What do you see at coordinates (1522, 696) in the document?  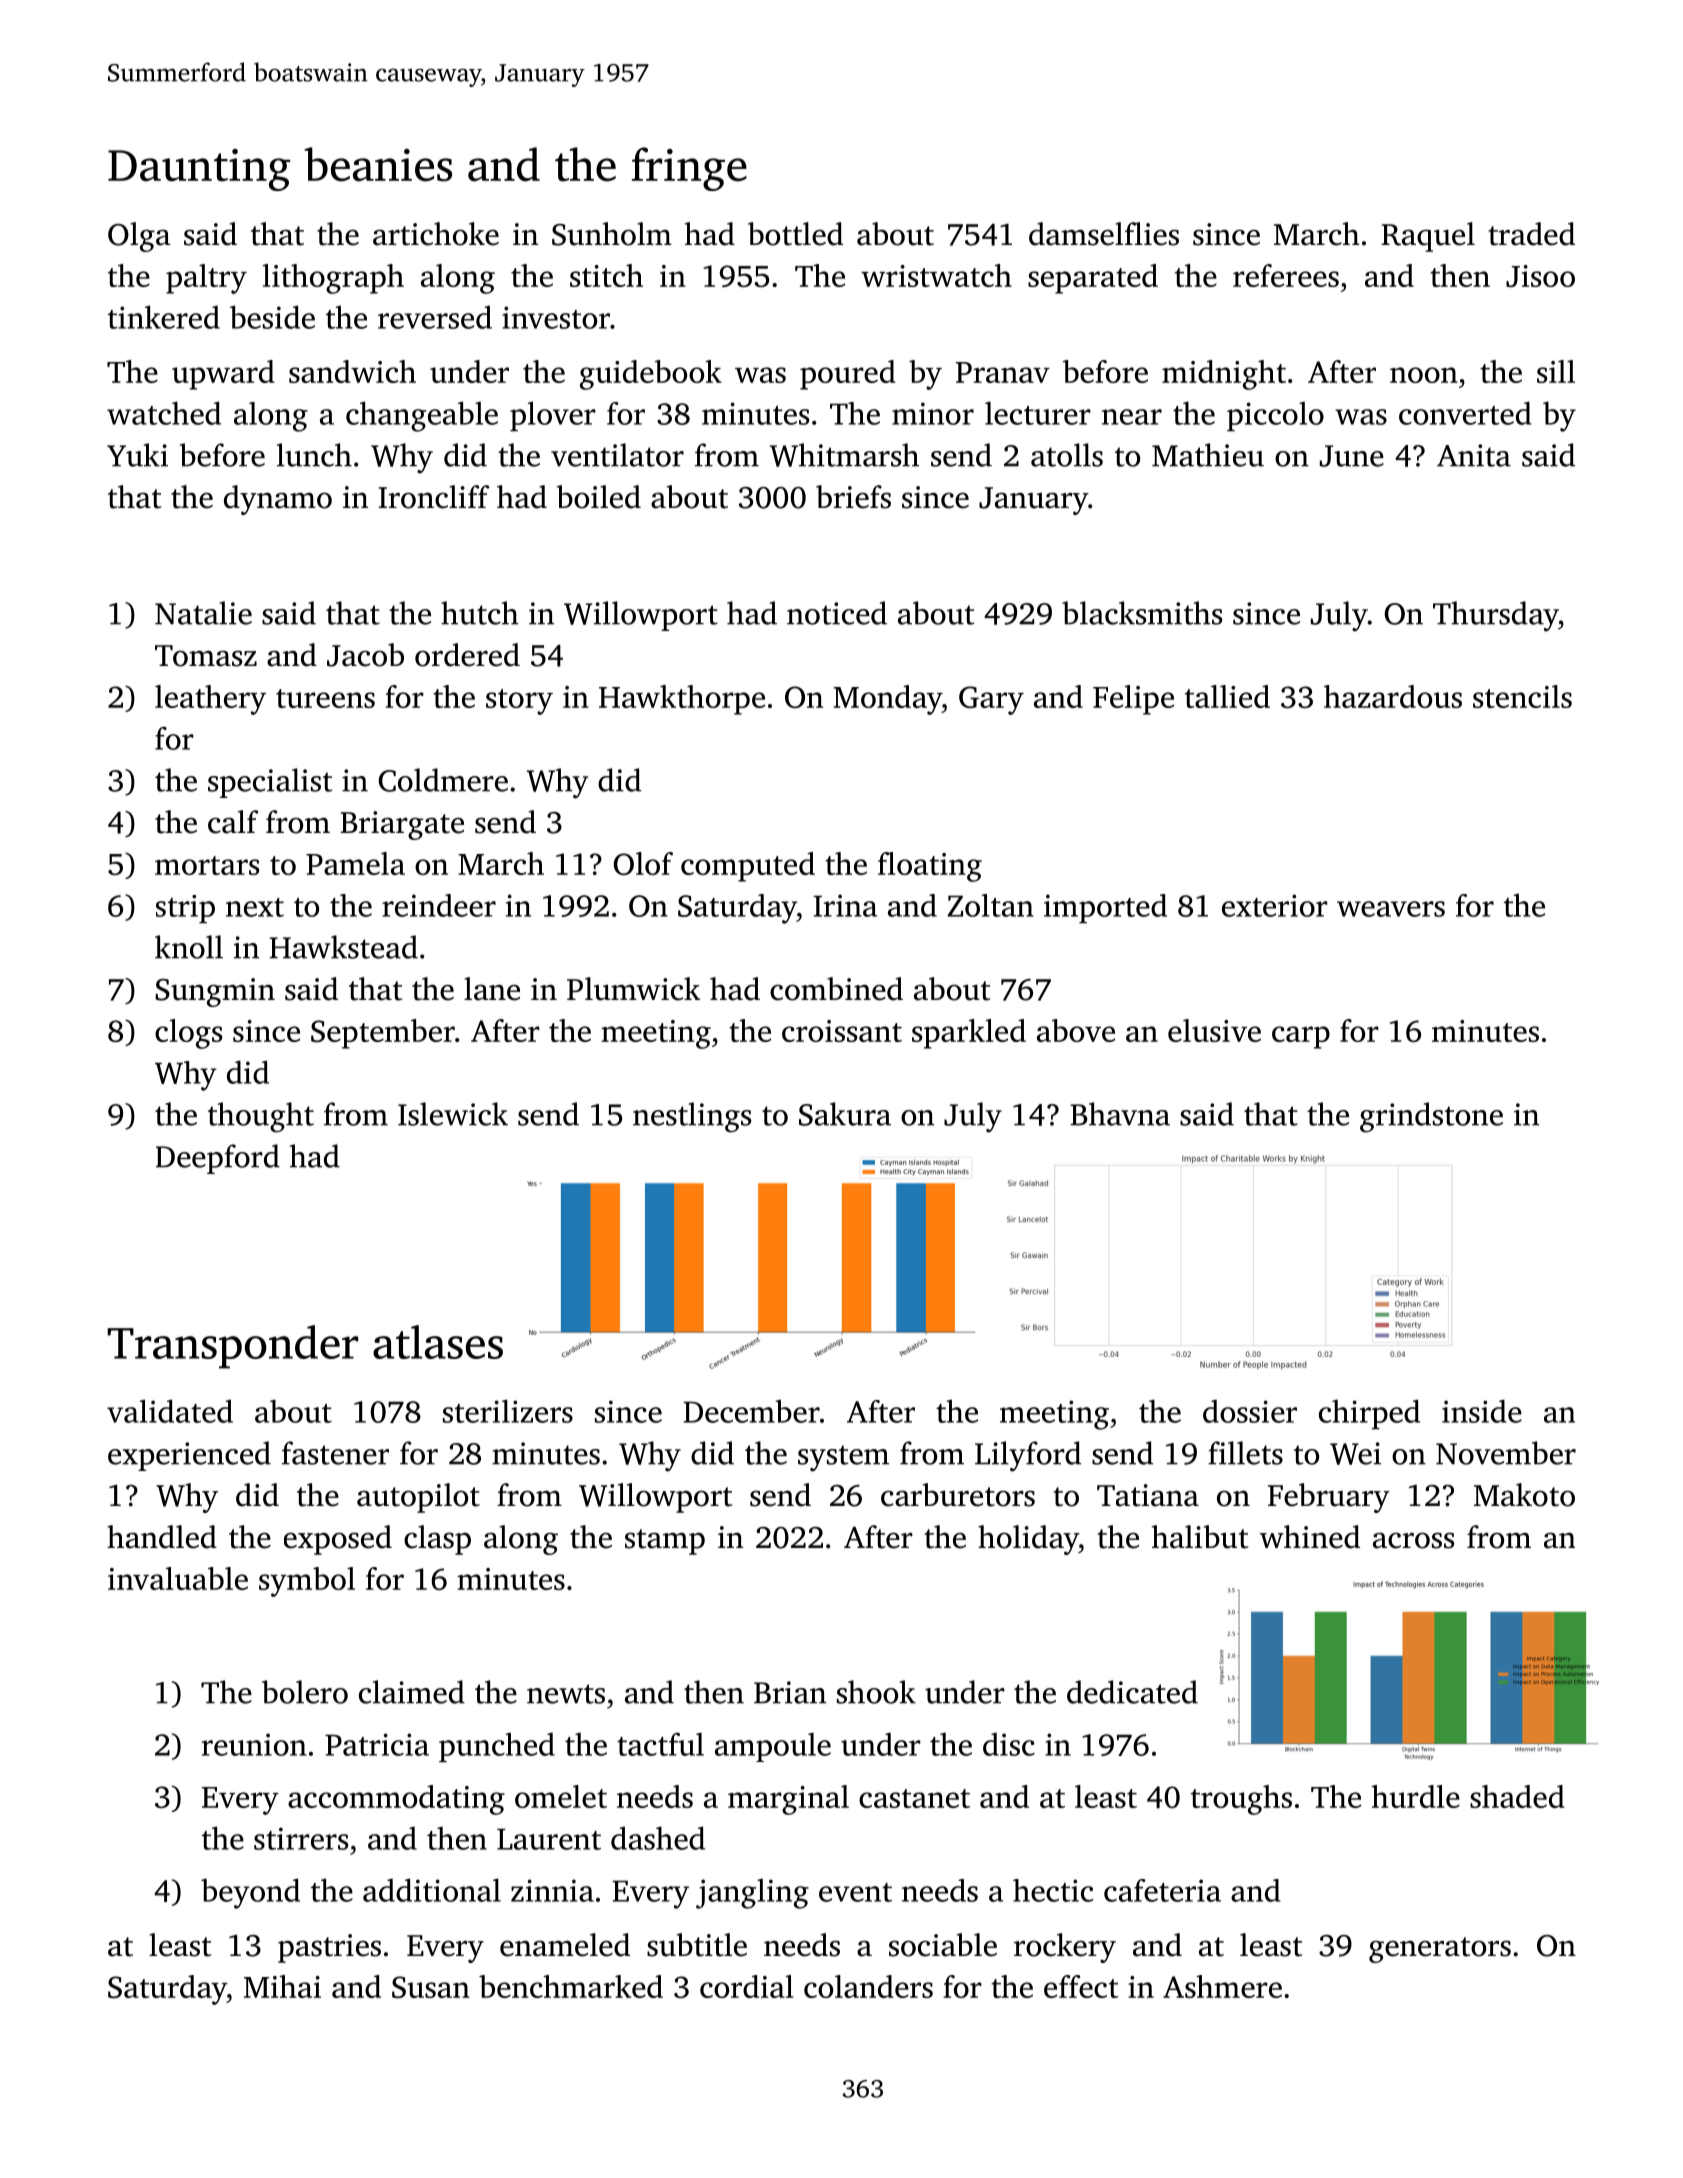 I see `stencils` at bounding box center [1522, 696].
